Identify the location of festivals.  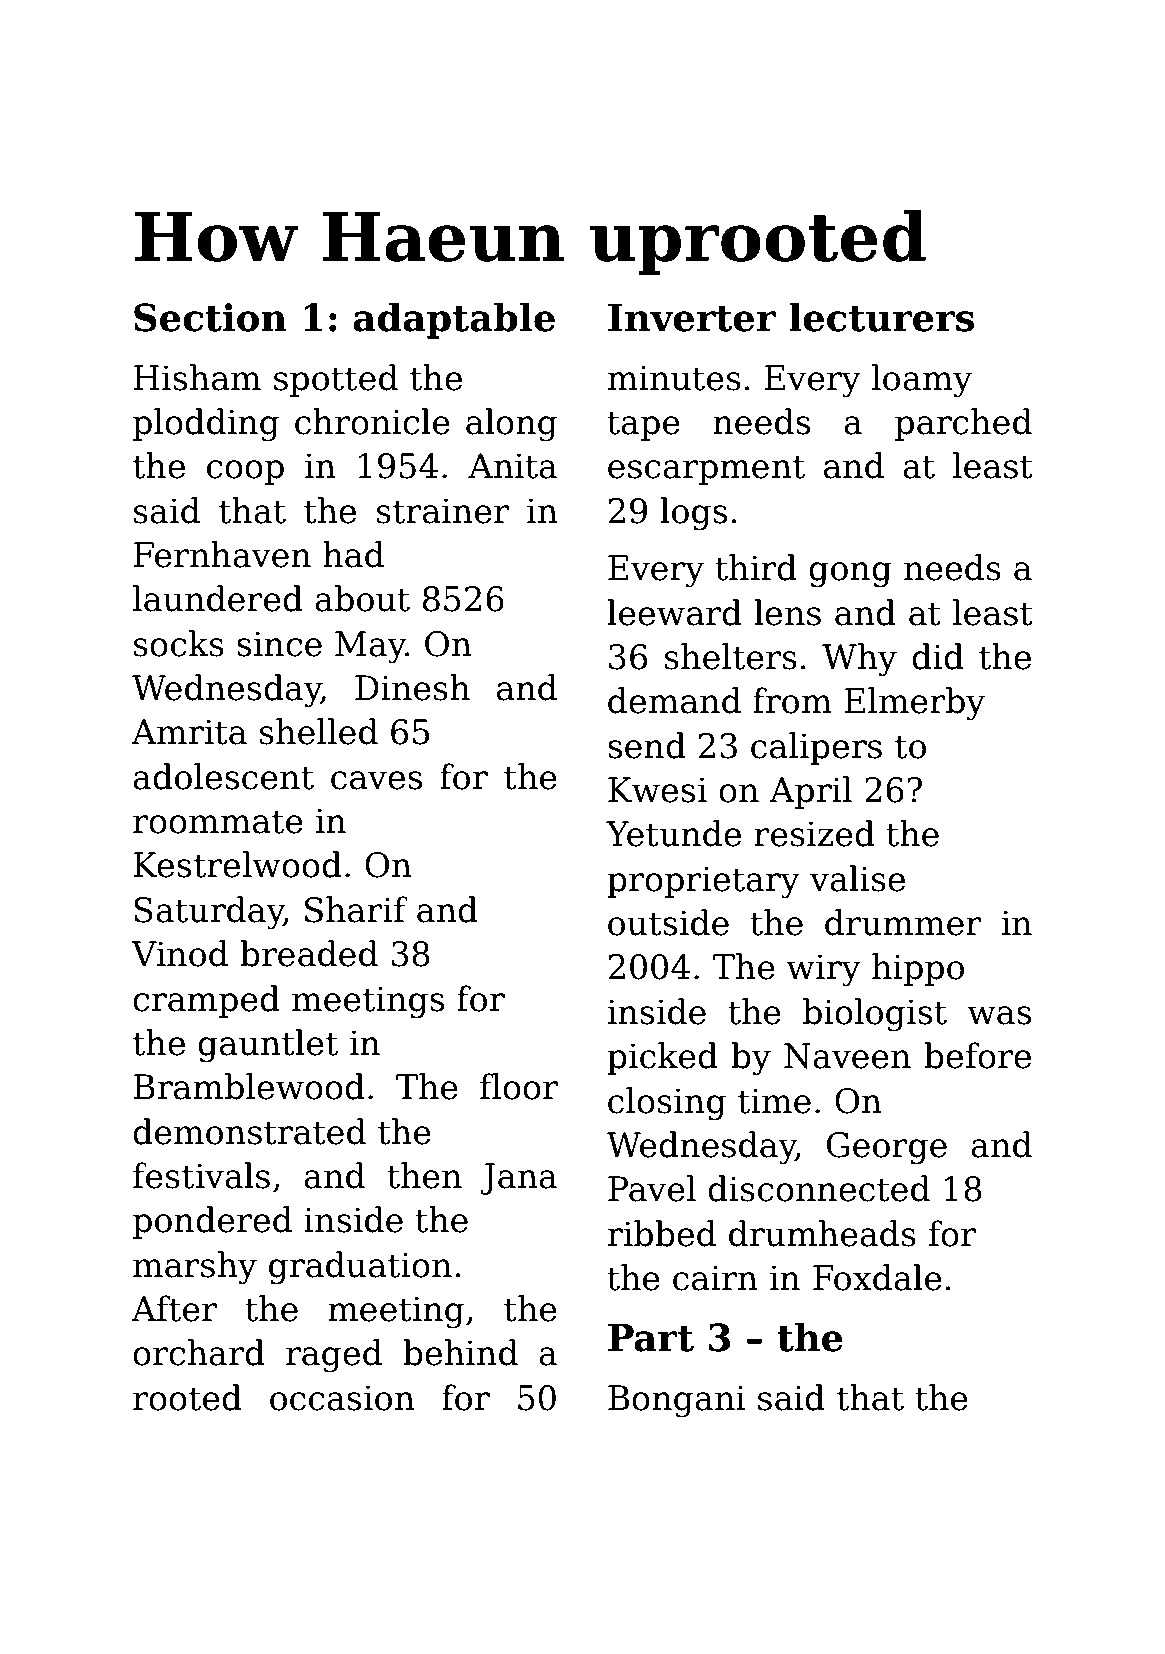
(201, 1175).
